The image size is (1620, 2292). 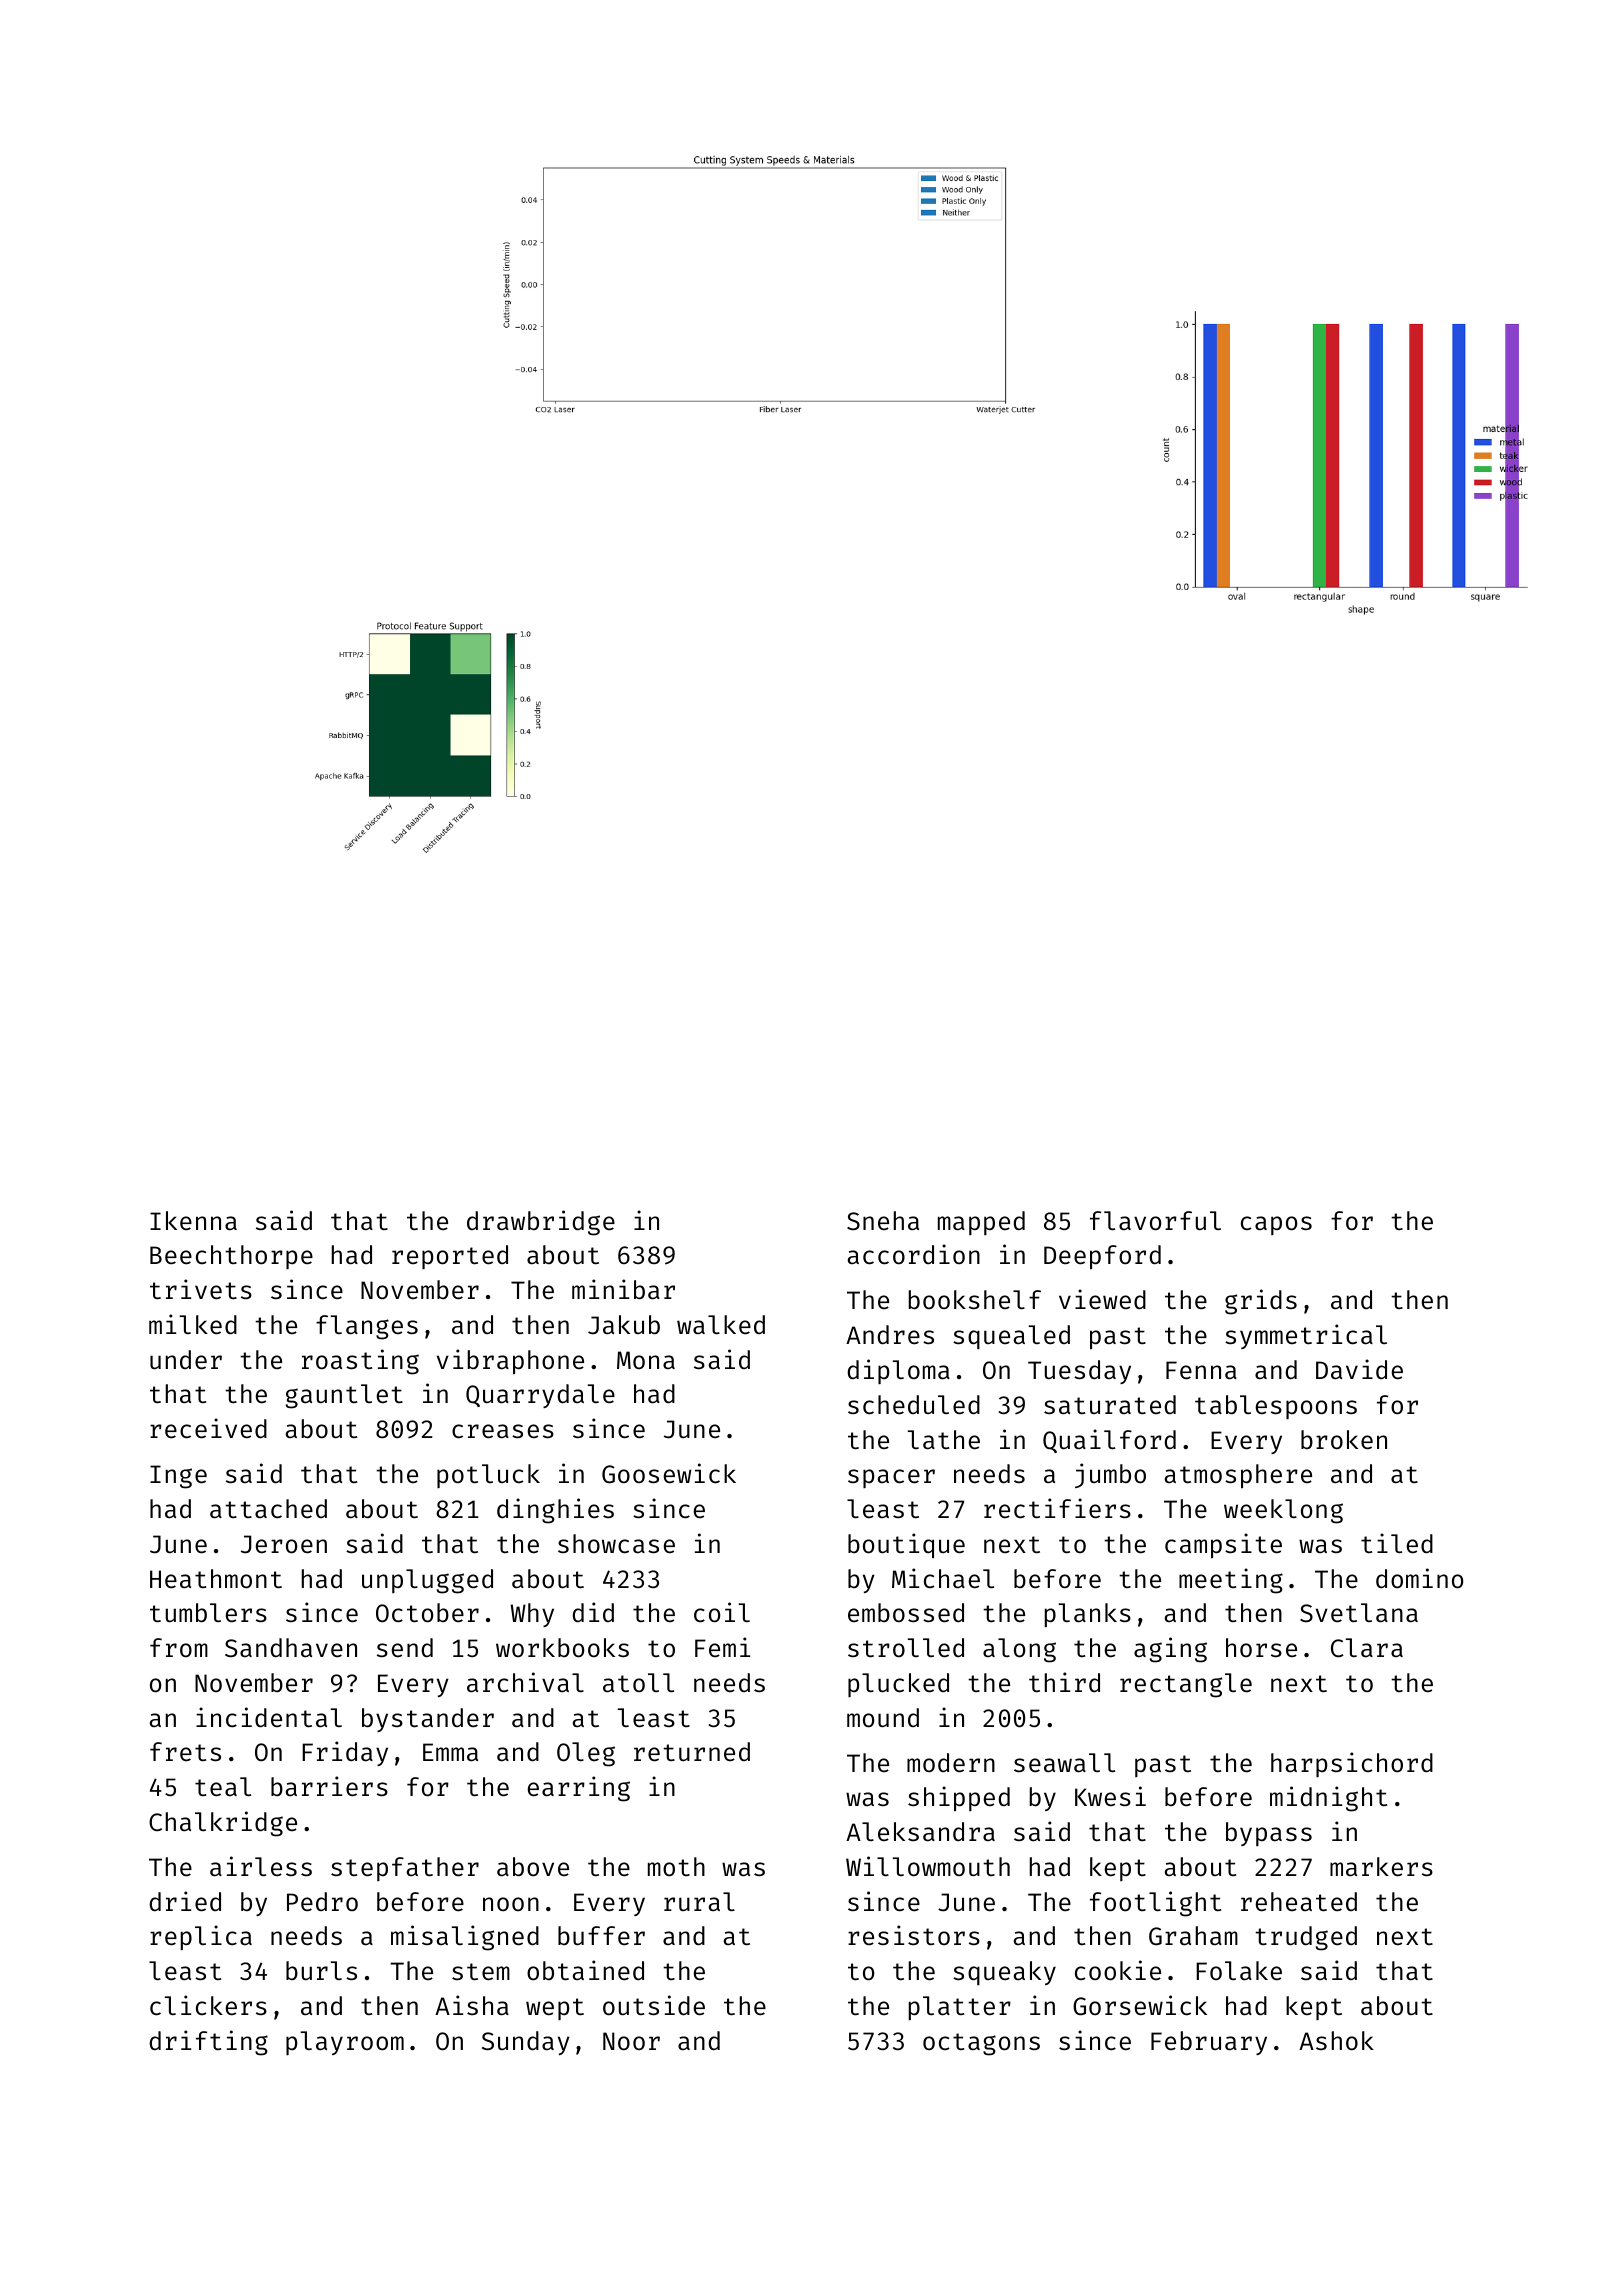 What do you see at coordinates (1269, 1834) in the page?
I see `bypass` at bounding box center [1269, 1834].
